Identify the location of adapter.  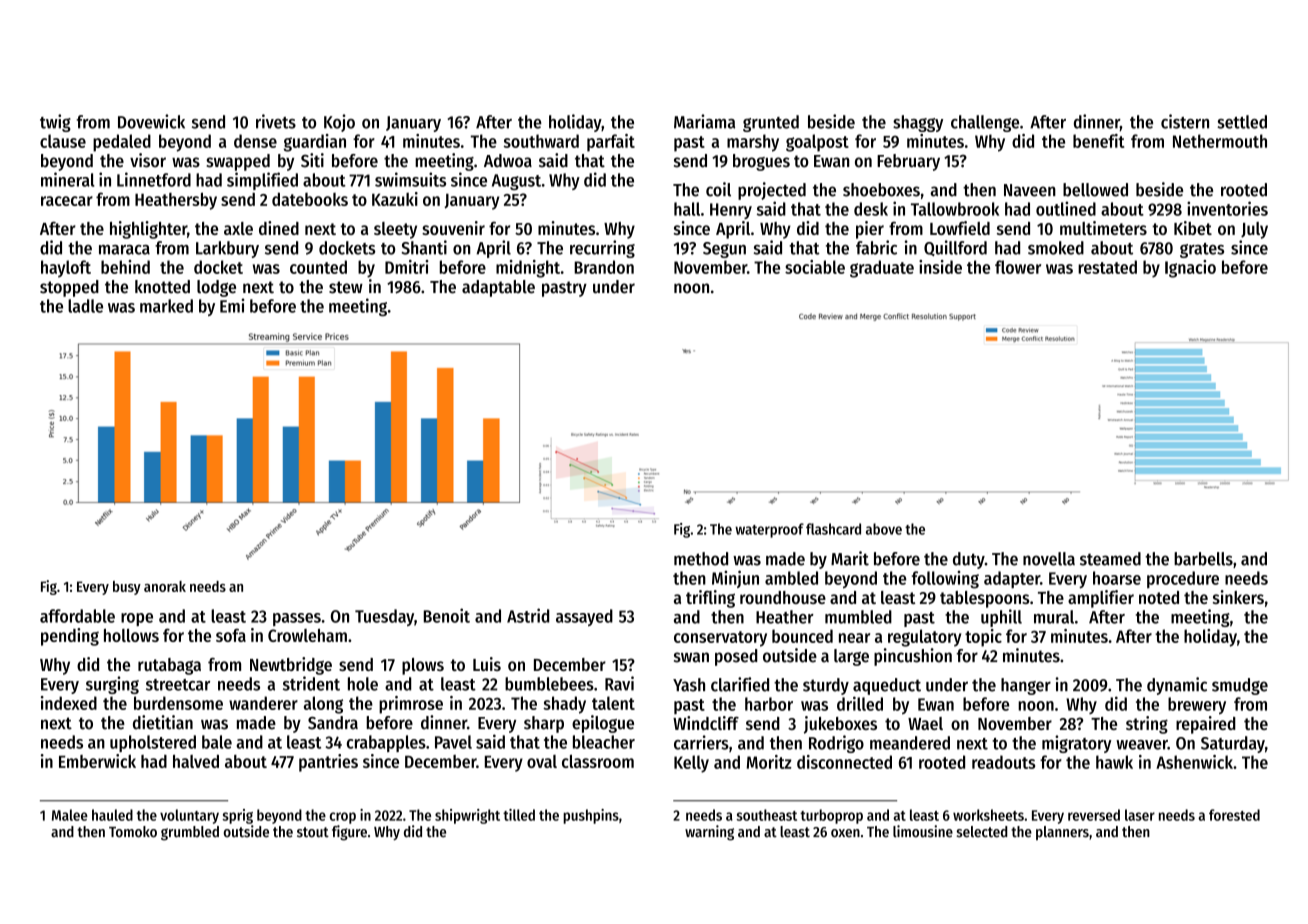
(1012, 579).
